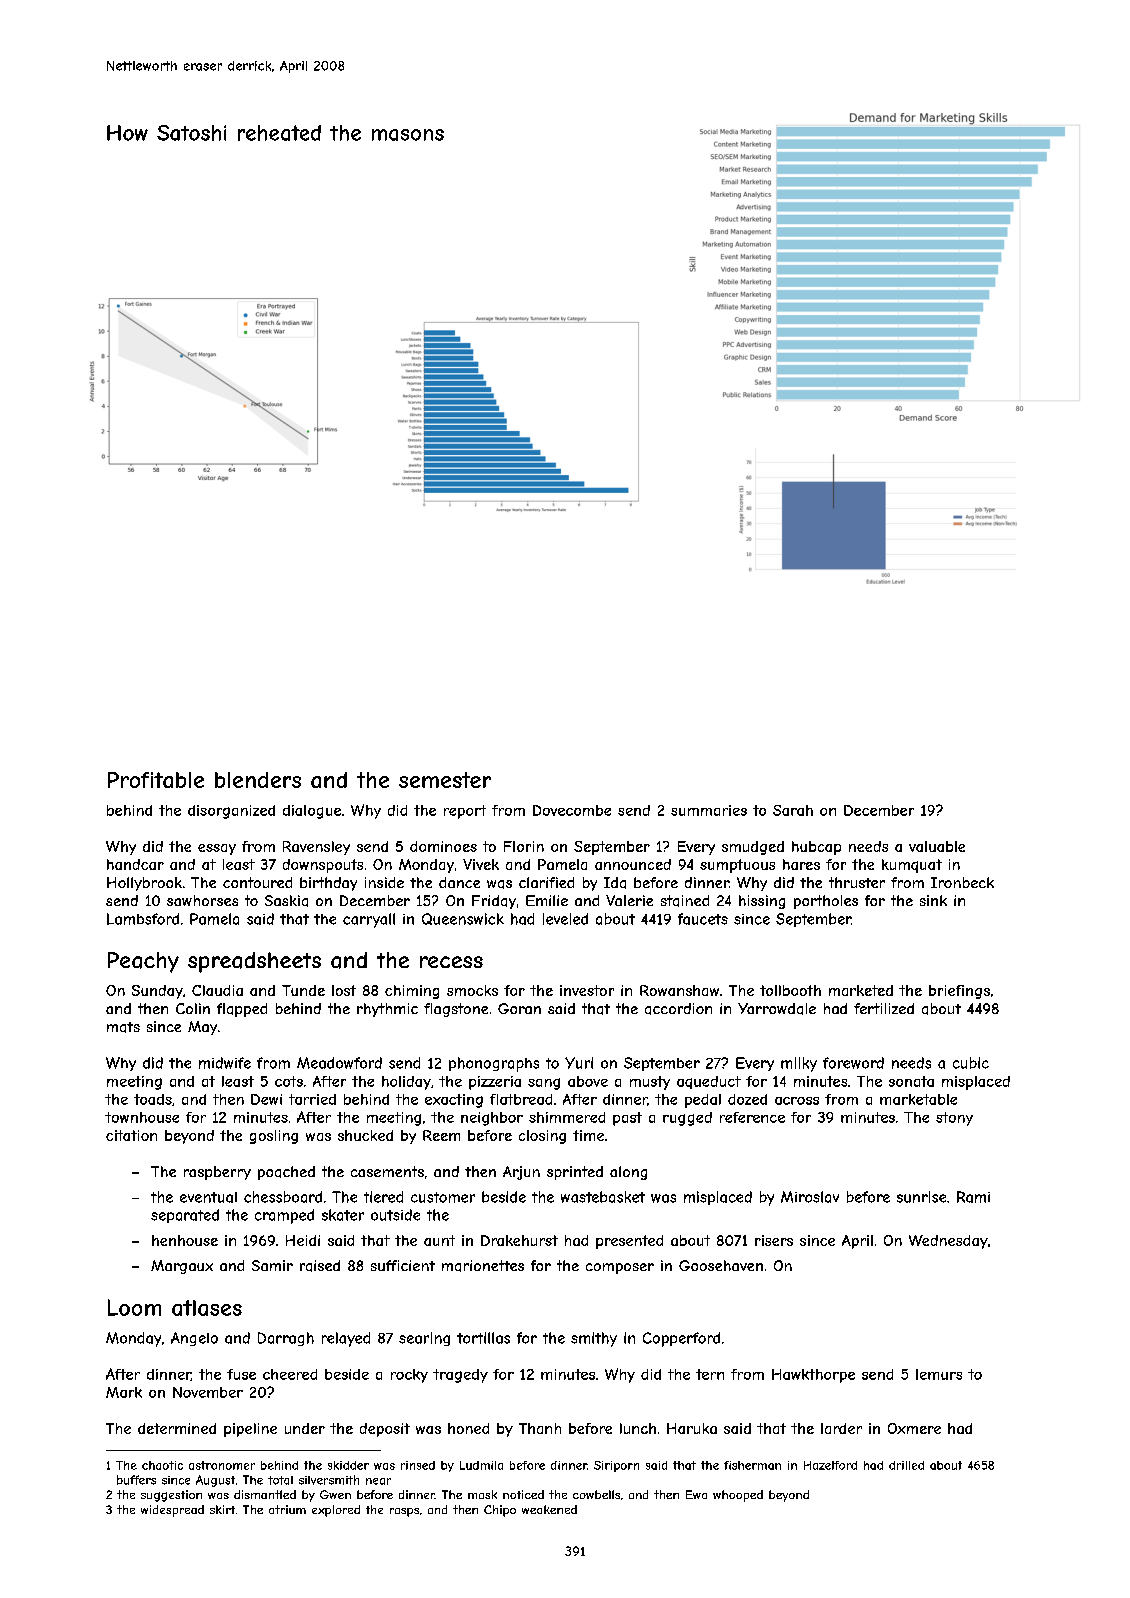  What do you see at coordinates (225, 1063) in the page?
I see `midwife` at bounding box center [225, 1063].
